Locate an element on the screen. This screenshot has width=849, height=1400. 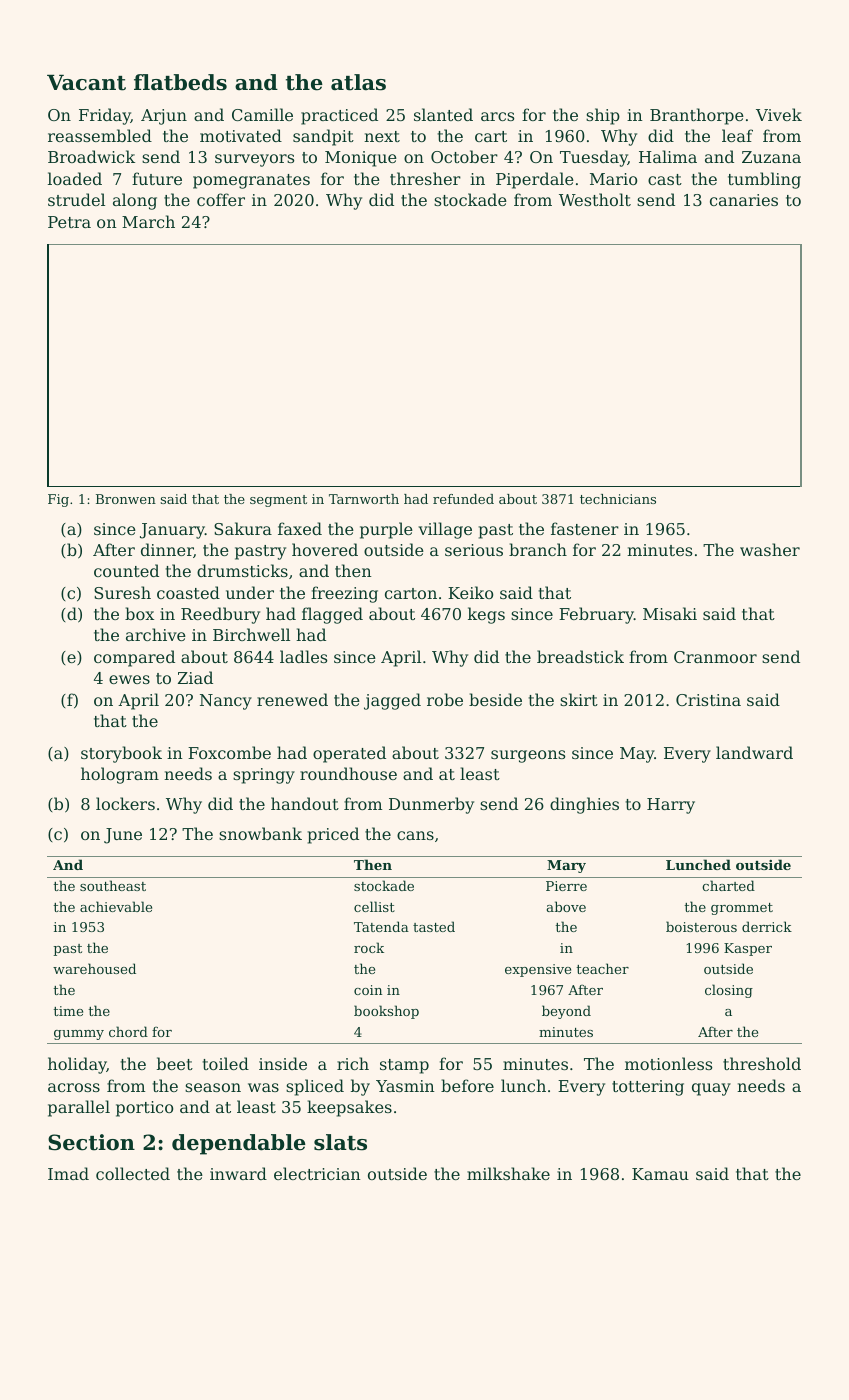
fastener is located at coordinates (585, 528).
